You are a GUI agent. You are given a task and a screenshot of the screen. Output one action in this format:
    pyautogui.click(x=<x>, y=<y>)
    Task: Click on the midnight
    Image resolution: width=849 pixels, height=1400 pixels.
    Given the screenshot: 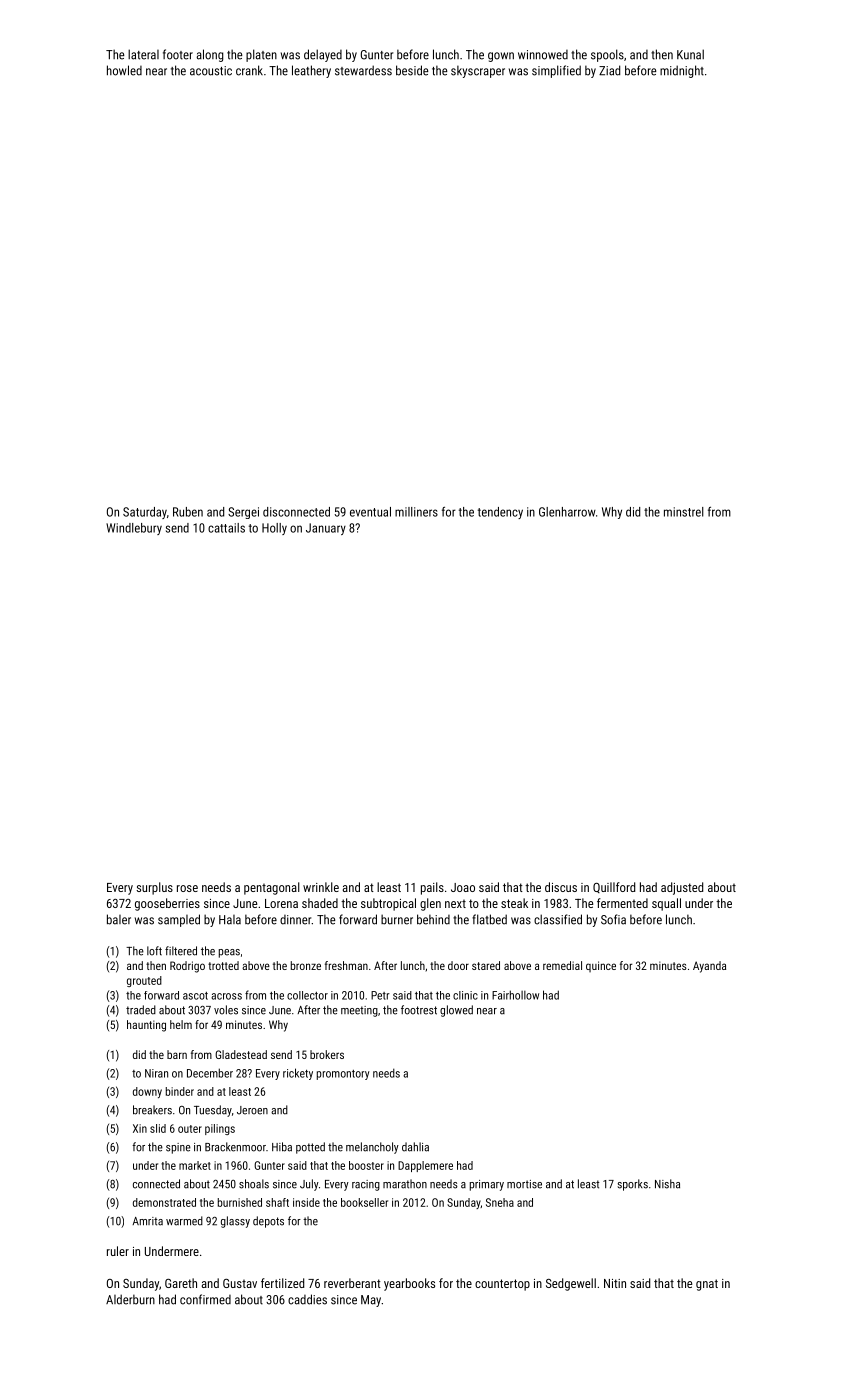 What is the action you would take?
    pyautogui.click(x=682, y=71)
